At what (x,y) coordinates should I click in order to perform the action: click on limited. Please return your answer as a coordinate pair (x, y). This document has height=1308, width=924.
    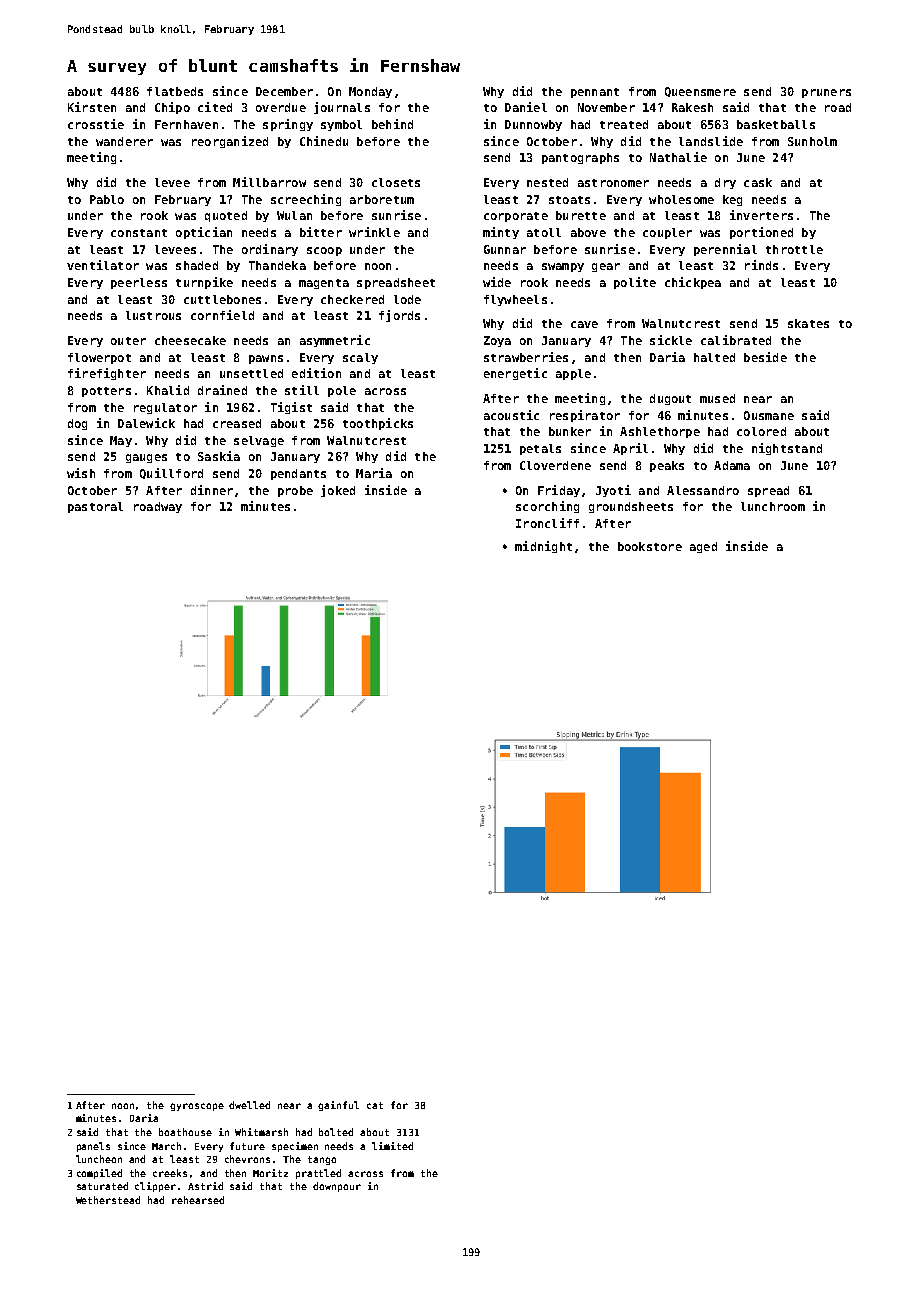
    Looking at the image, I should click on (392, 1146).
